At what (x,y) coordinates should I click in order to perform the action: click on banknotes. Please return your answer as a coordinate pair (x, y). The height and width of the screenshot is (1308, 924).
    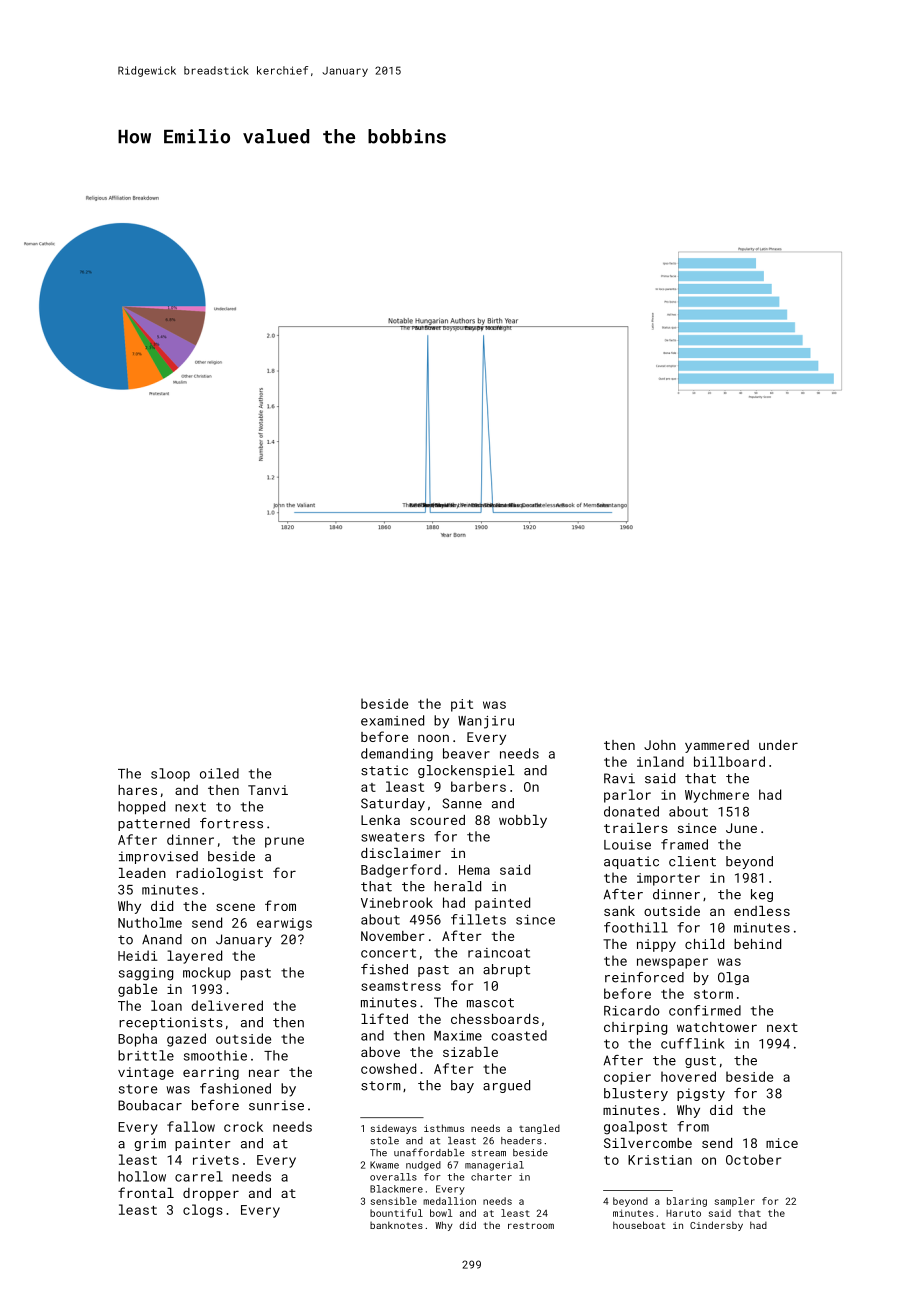
    Looking at the image, I should click on (396, 1225).
